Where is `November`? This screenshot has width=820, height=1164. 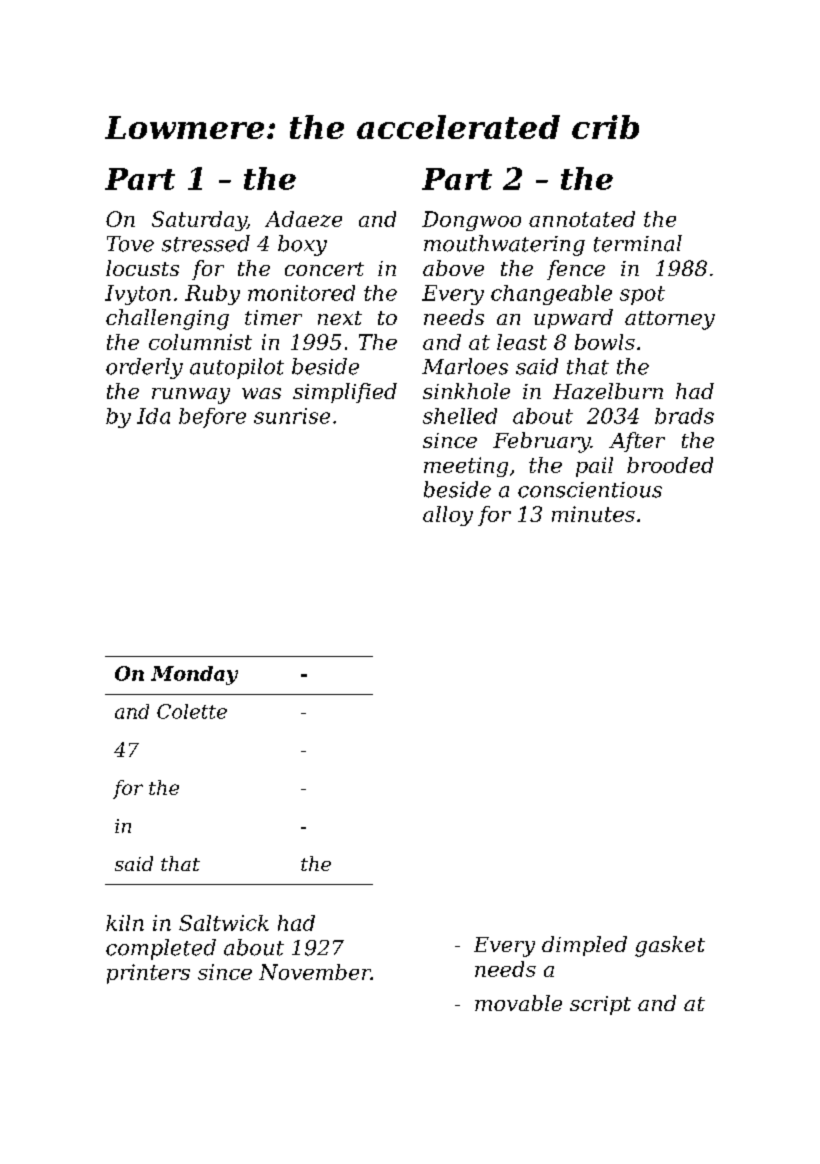 November is located at coordinates (315, 972).
